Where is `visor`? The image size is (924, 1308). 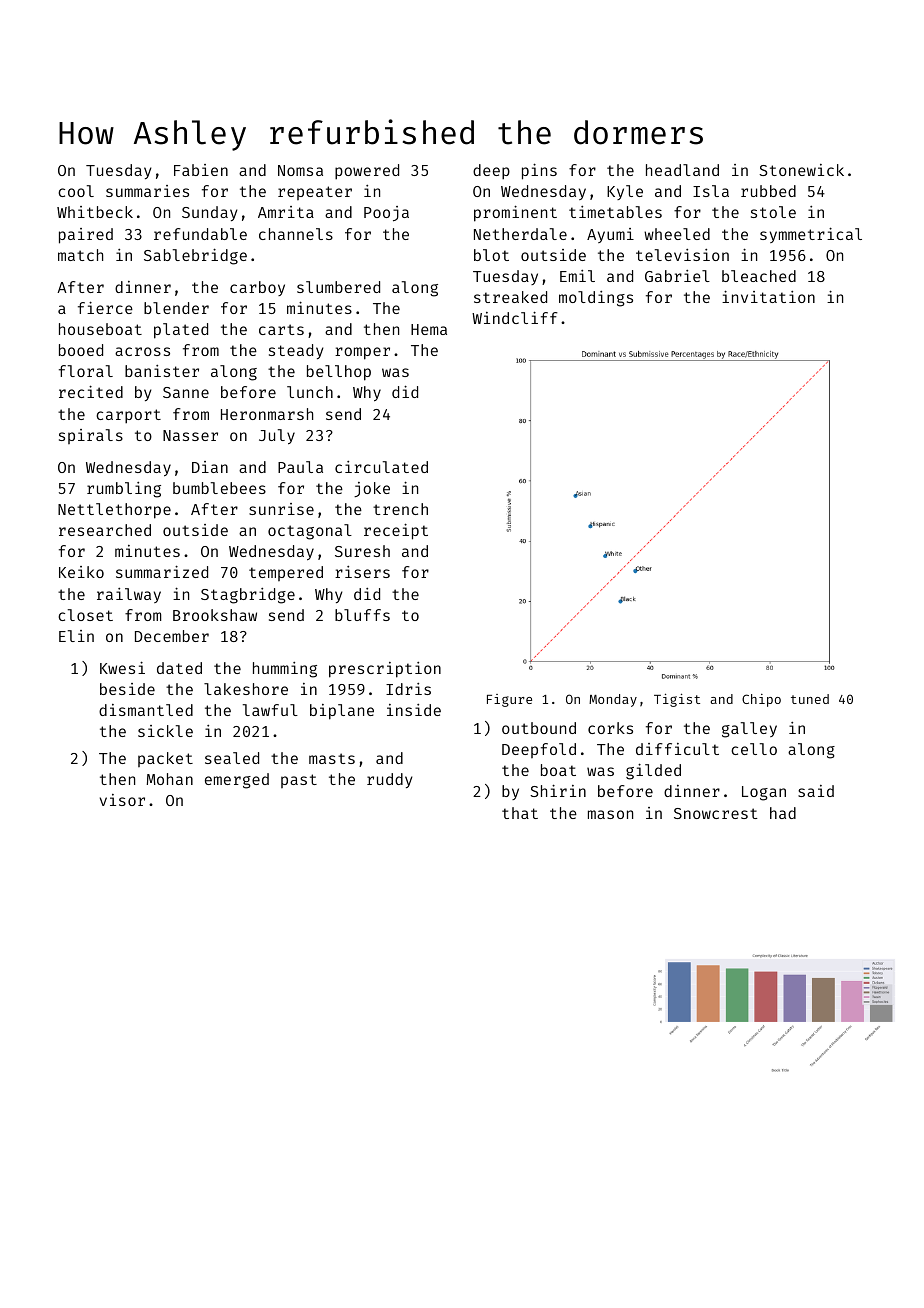
visor is located at coordinates (122, 800).
